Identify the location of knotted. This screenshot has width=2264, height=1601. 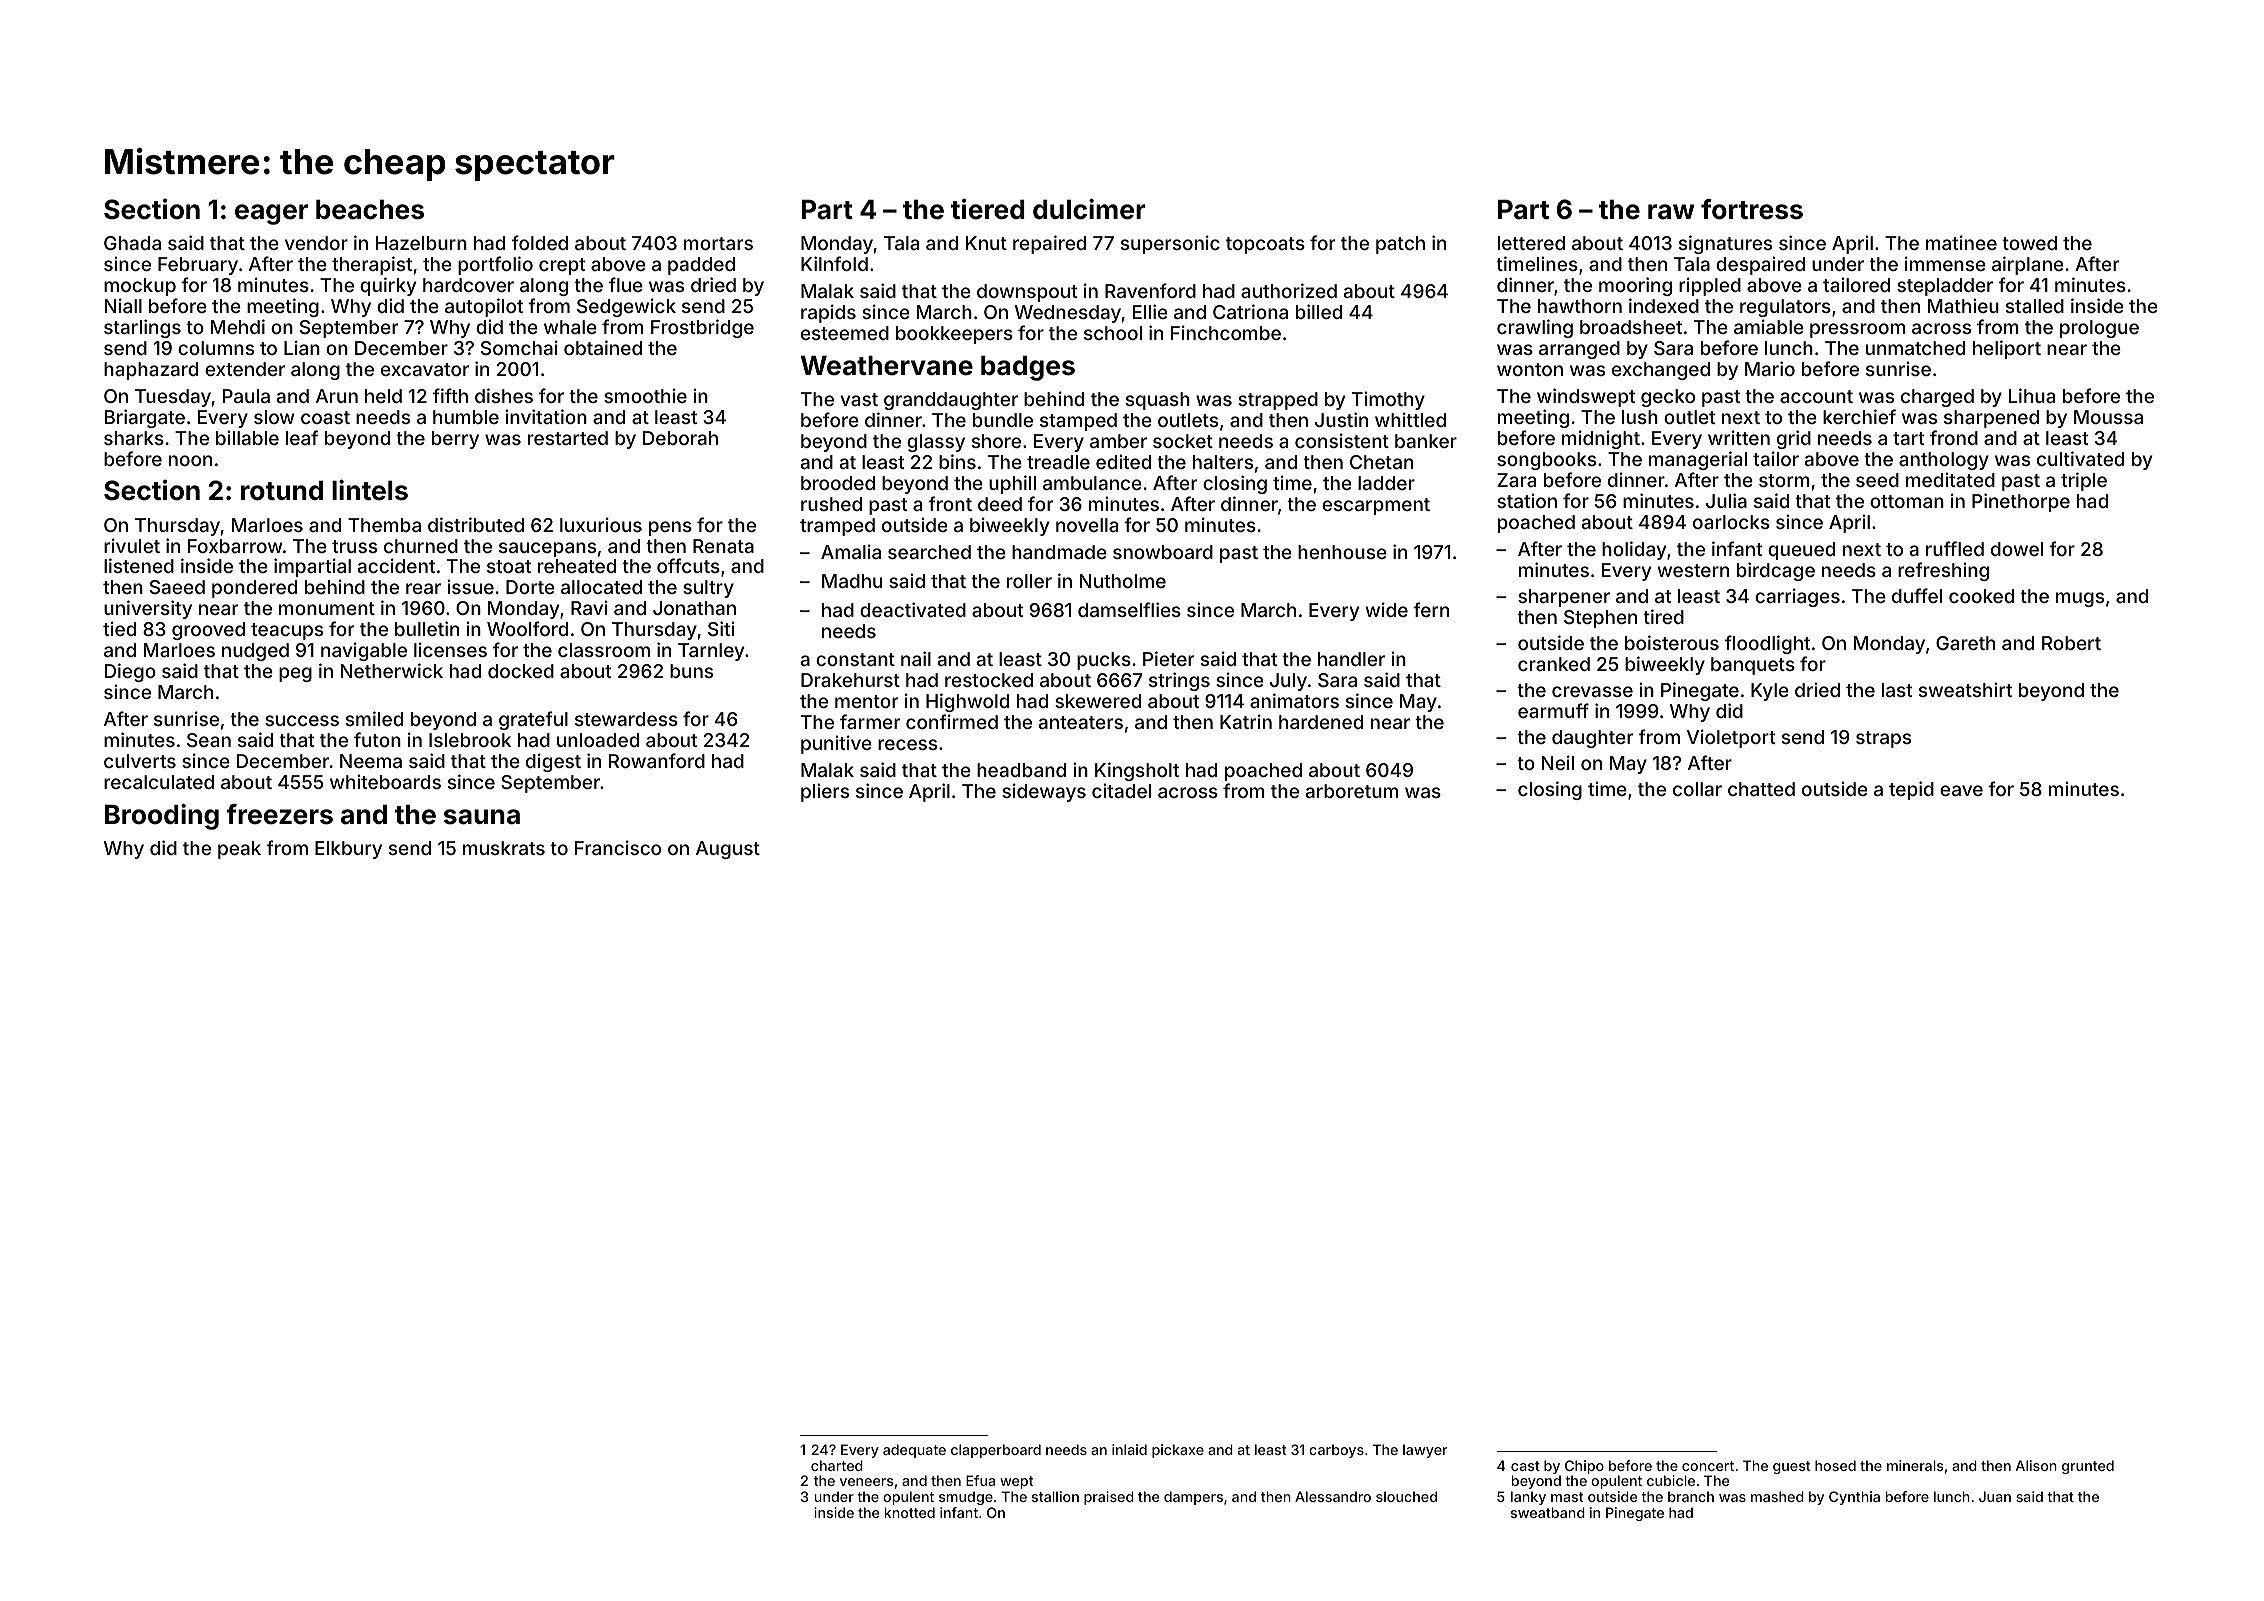
(910, 1512).
